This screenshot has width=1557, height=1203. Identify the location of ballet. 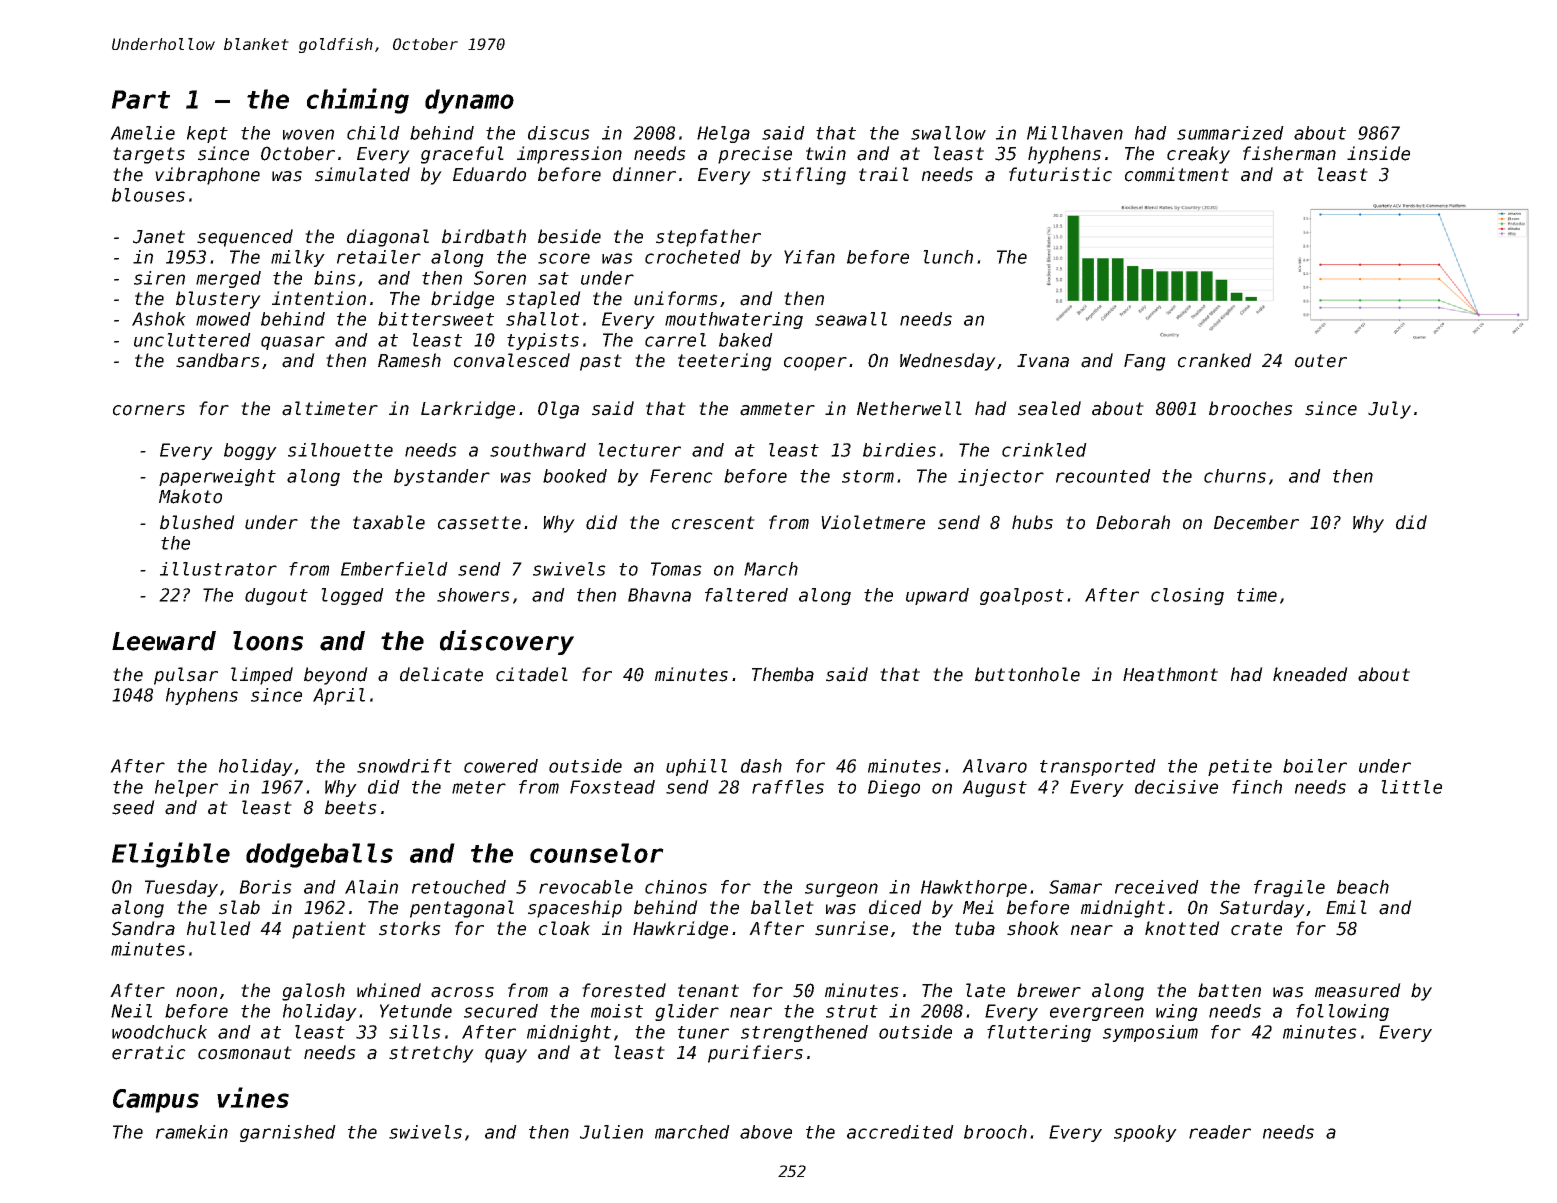
(782, 907).
